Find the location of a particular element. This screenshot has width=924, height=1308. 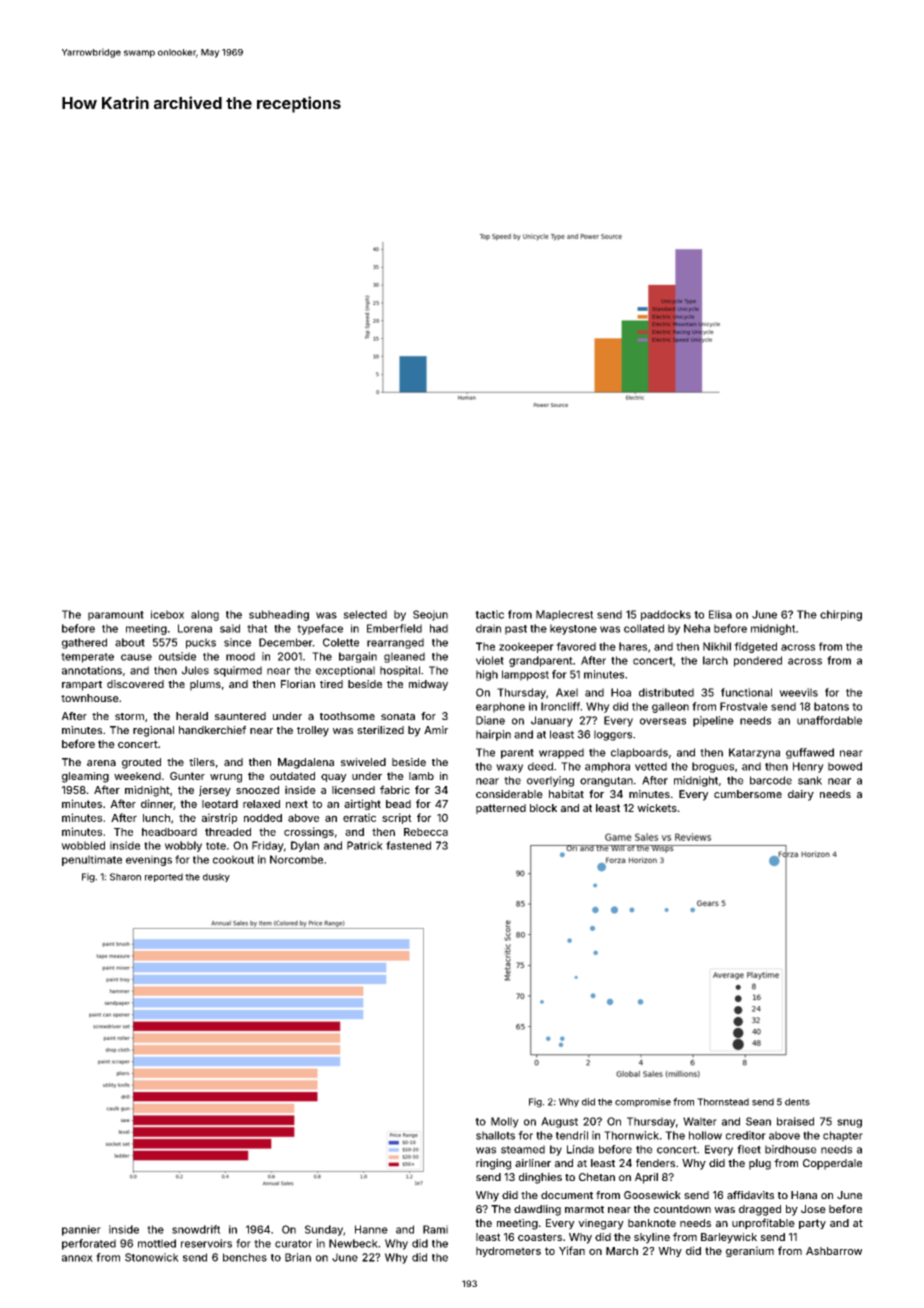

selected is located at coordinates (365, 614).
